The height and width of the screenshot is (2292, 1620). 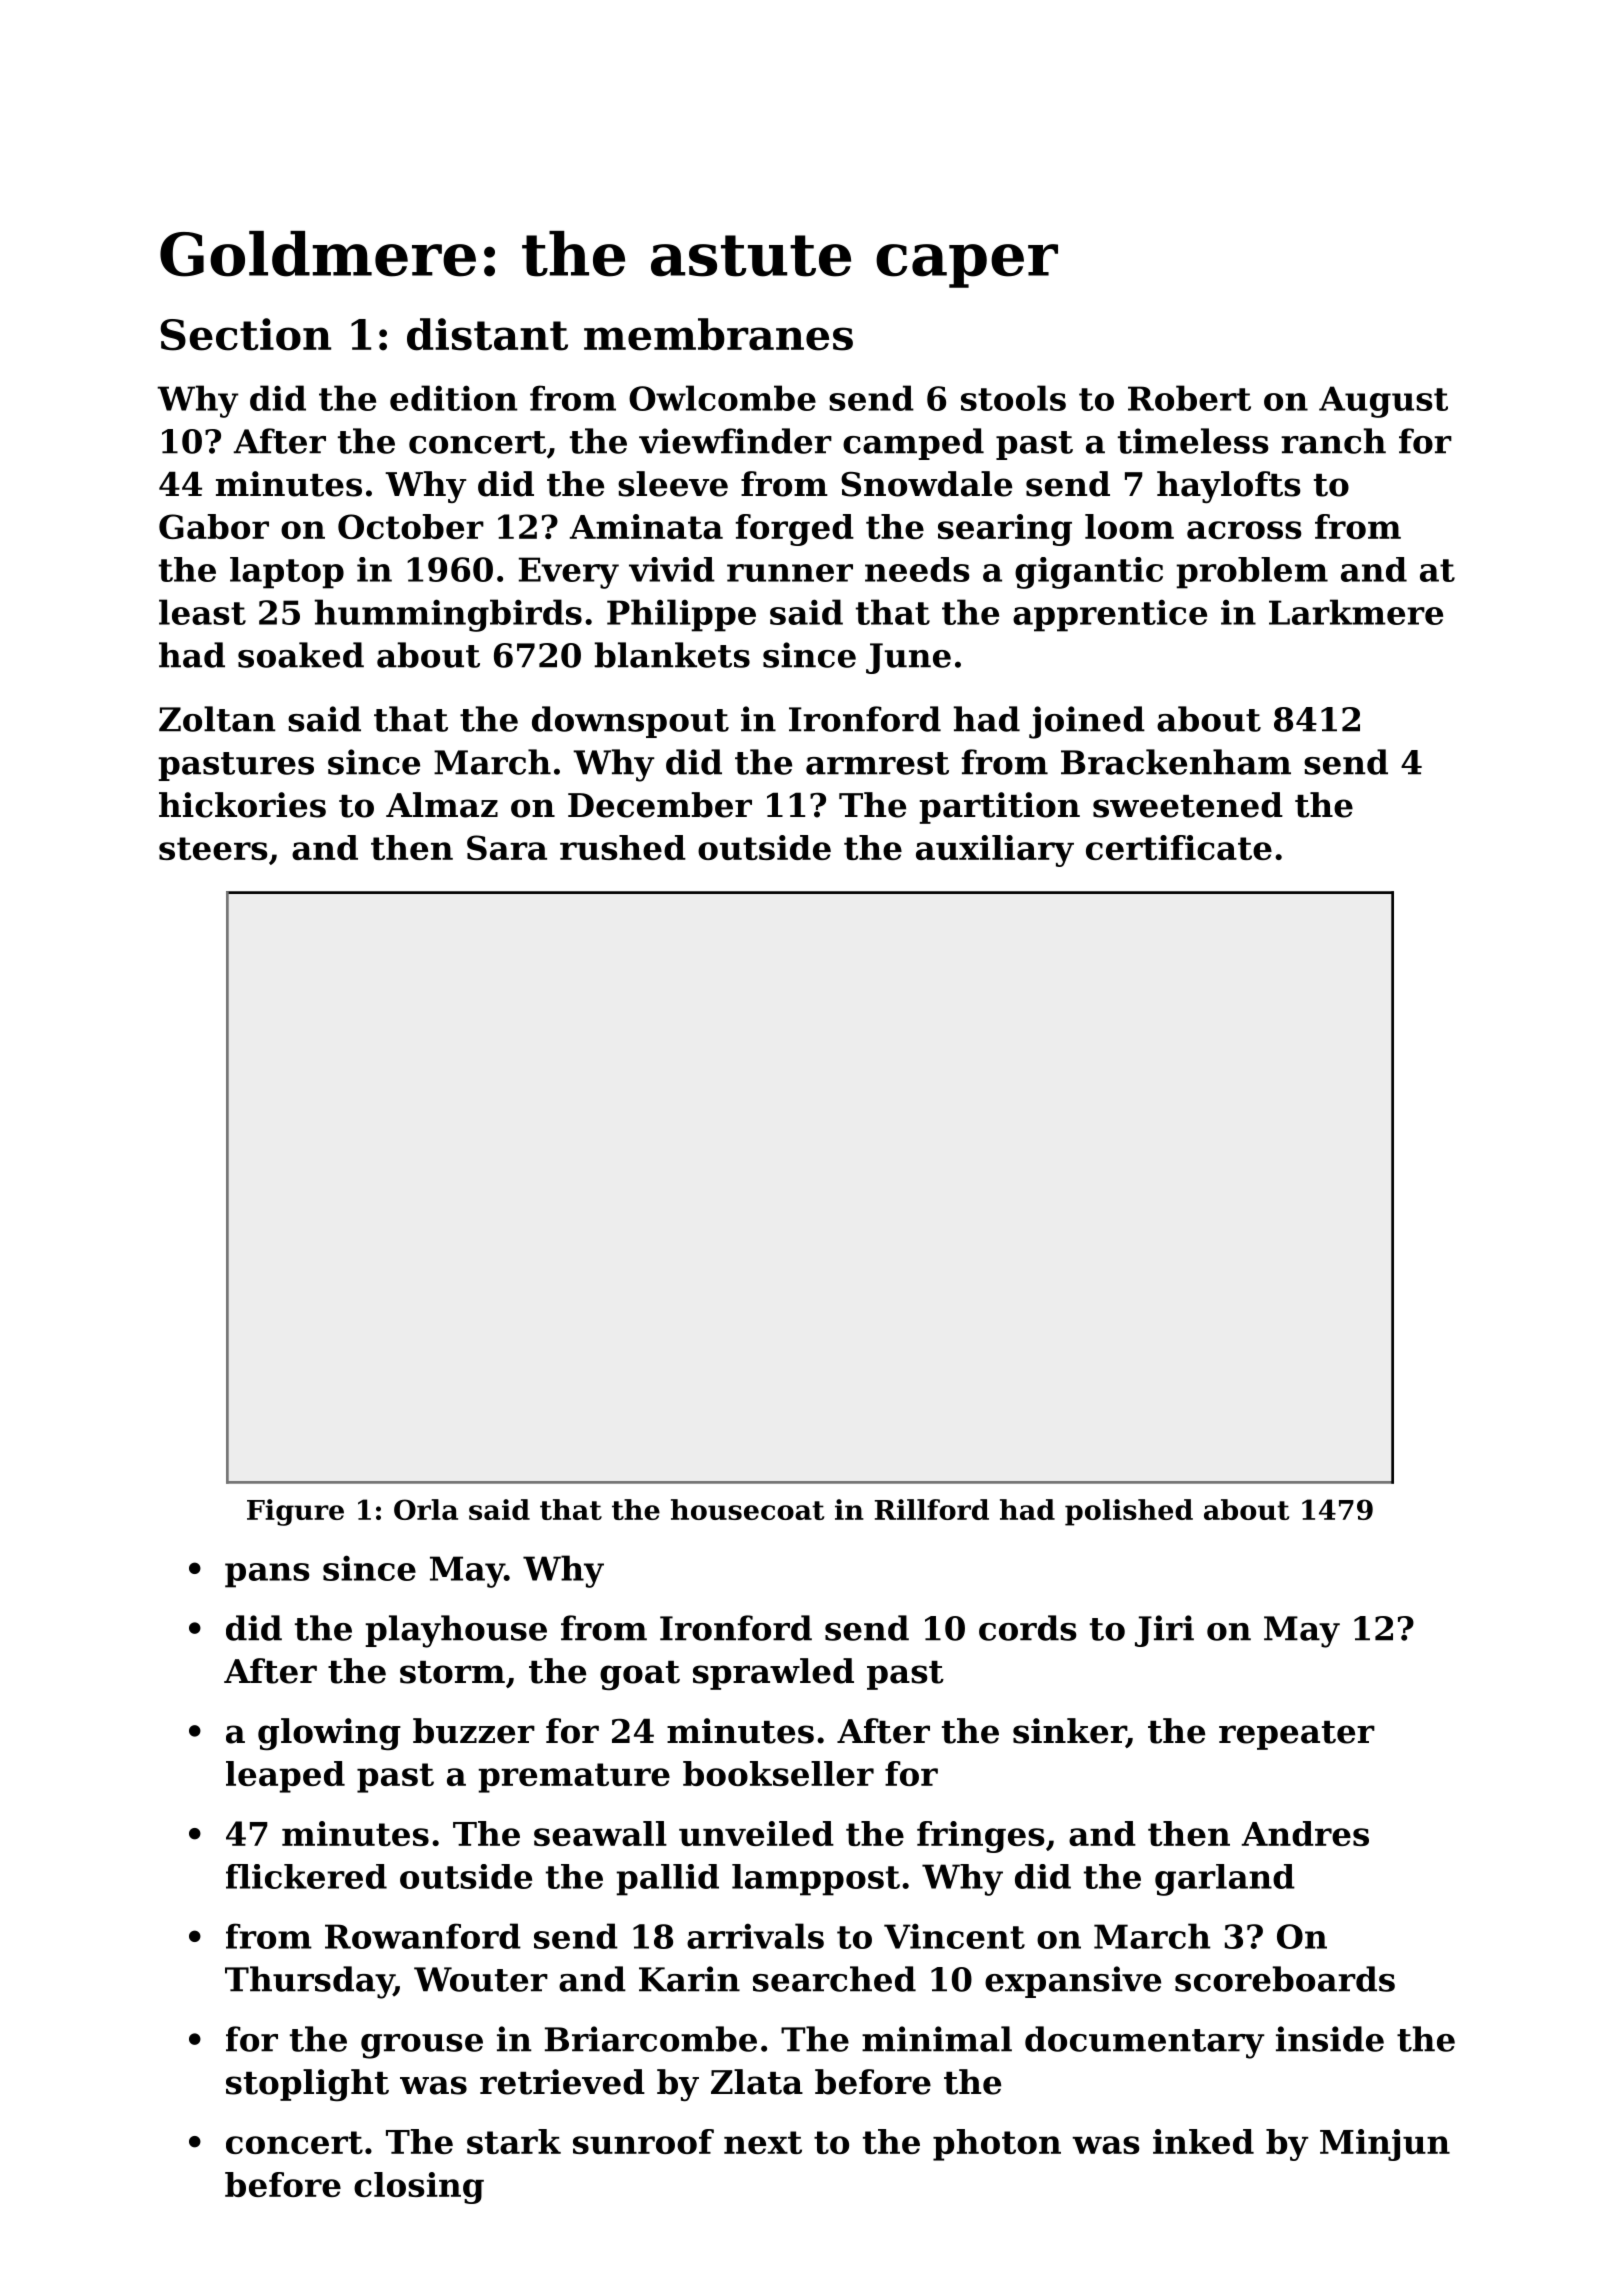 What do you see at coordinates (1189, 398) in the screenshot?
I see `Robert` at bounding box center [1189, 398].
